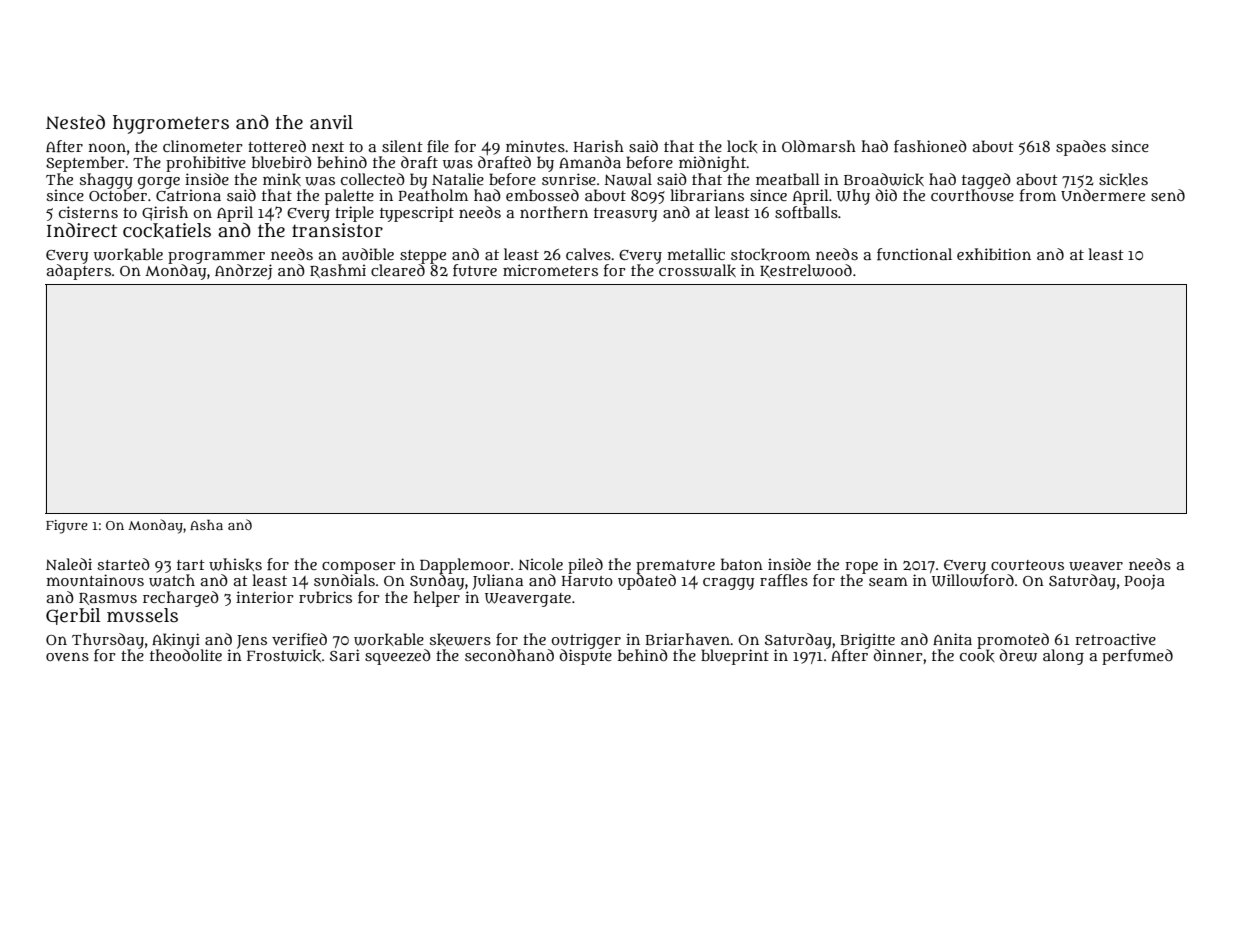 Image resolution: width=1233 pixels, height=952 pixels. Describe the element at coordinates (742, 564) in the image. I see `baton` at that location.
